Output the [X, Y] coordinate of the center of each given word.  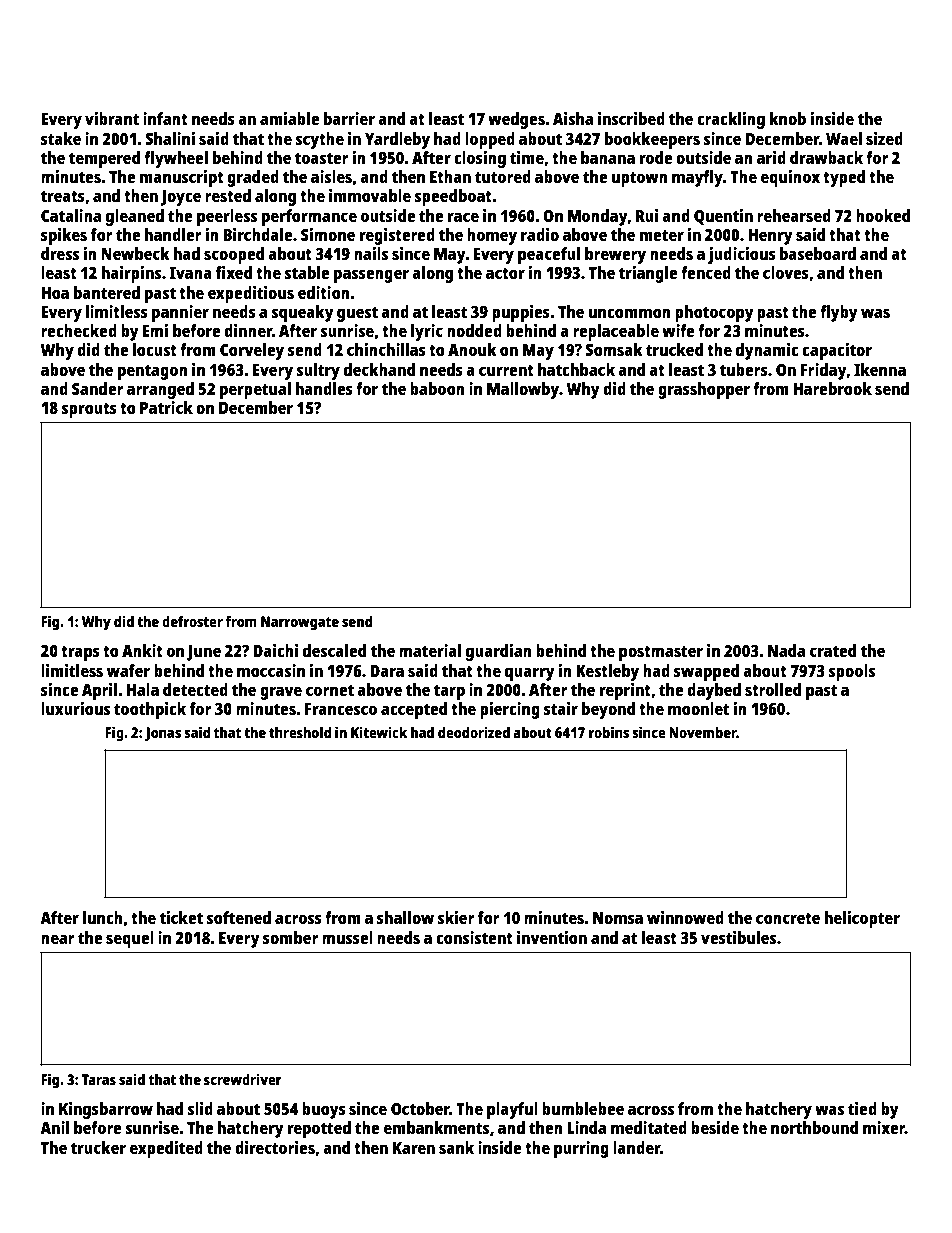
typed [844, 178]
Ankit [142, 650]
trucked [674, 349]
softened [238, 917]
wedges [516, 120]
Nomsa [618, 918]
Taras [99, 1079]
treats [63, 196]
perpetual [255, 390]
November [703, 732]
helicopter [862, 919]
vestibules [738, 937]
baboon [437, 388]
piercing [510, 710]
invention [552, 937]
